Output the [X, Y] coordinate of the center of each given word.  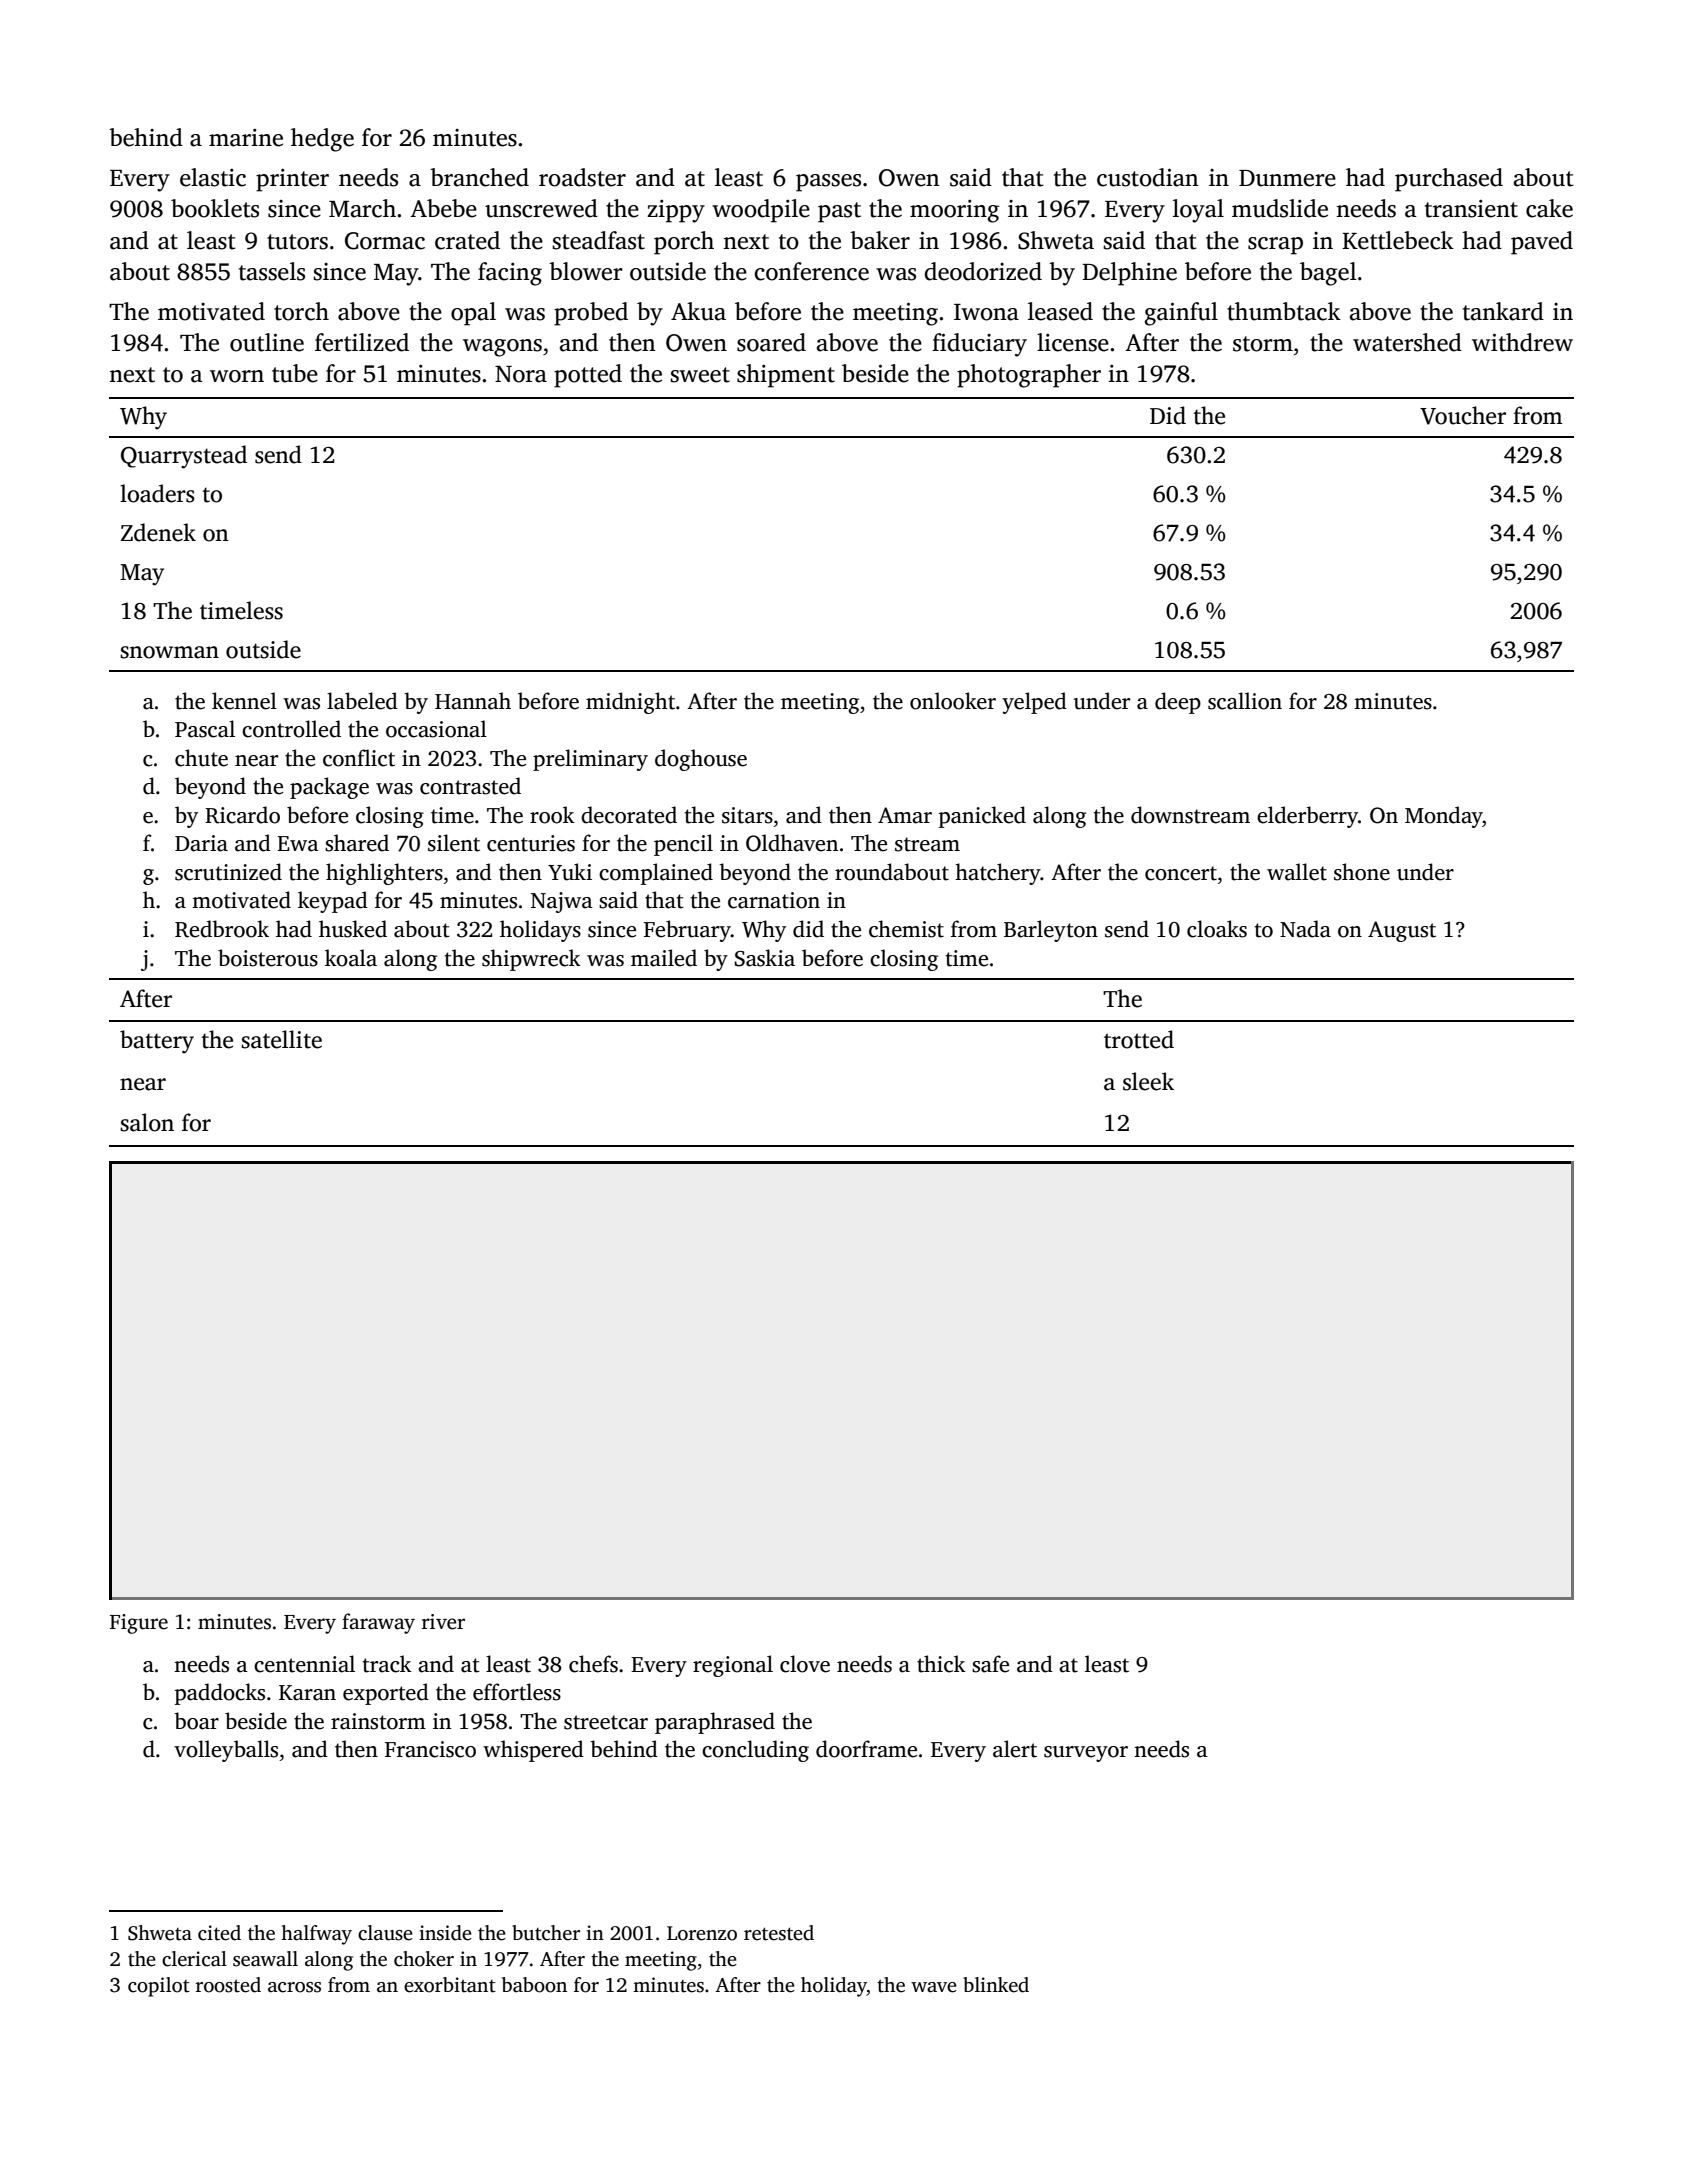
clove [805, 1664]
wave [934, 1987]
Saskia [765, 958]
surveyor [1086, 1754]
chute [201, 758]
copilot [159, 1987]
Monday [1444, 817]
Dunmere [1287, 178]
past [839, 212]
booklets [215, 208]
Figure [139, 1624]
